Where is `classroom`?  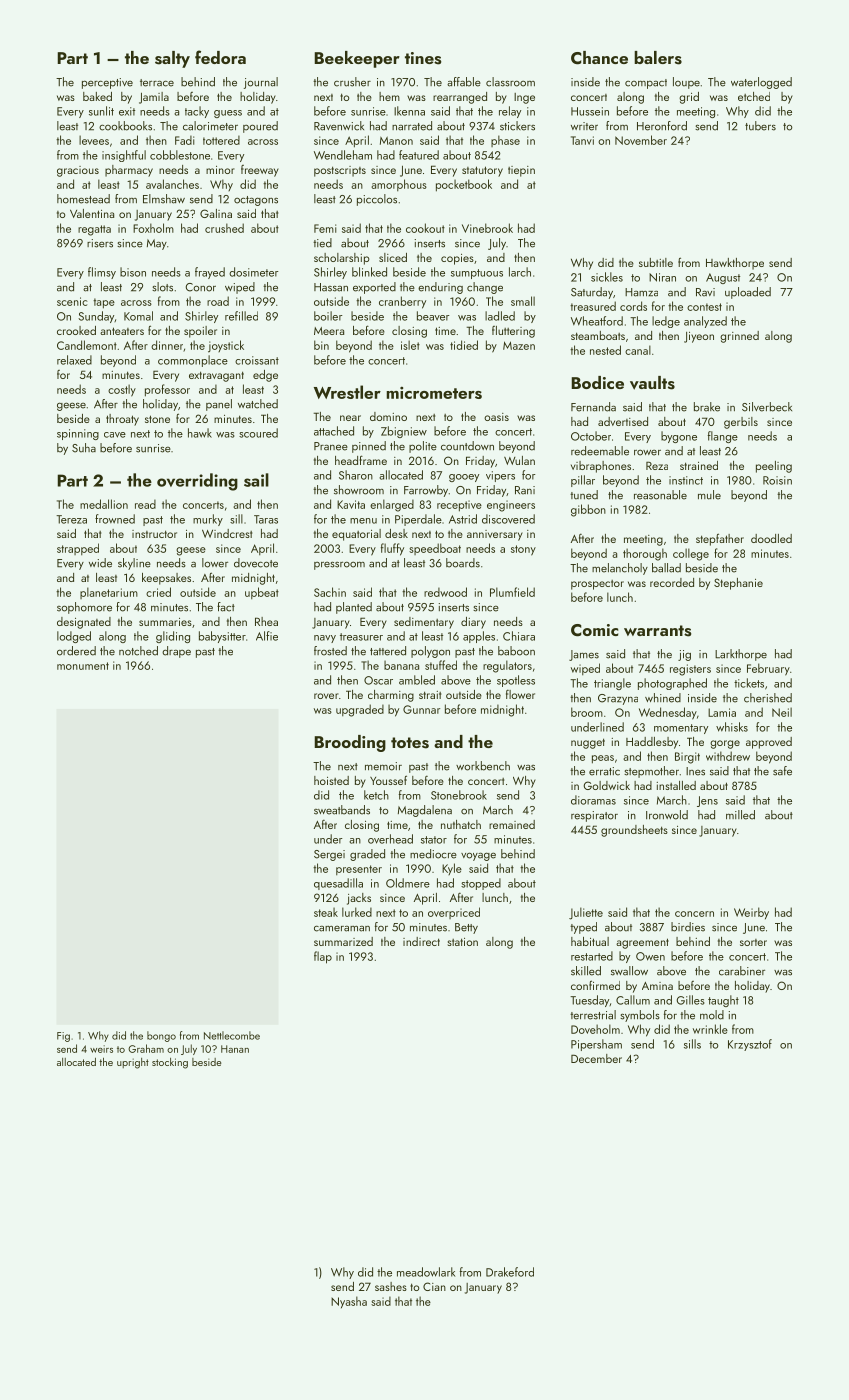 classroom is located at coordinates (510, 82).
